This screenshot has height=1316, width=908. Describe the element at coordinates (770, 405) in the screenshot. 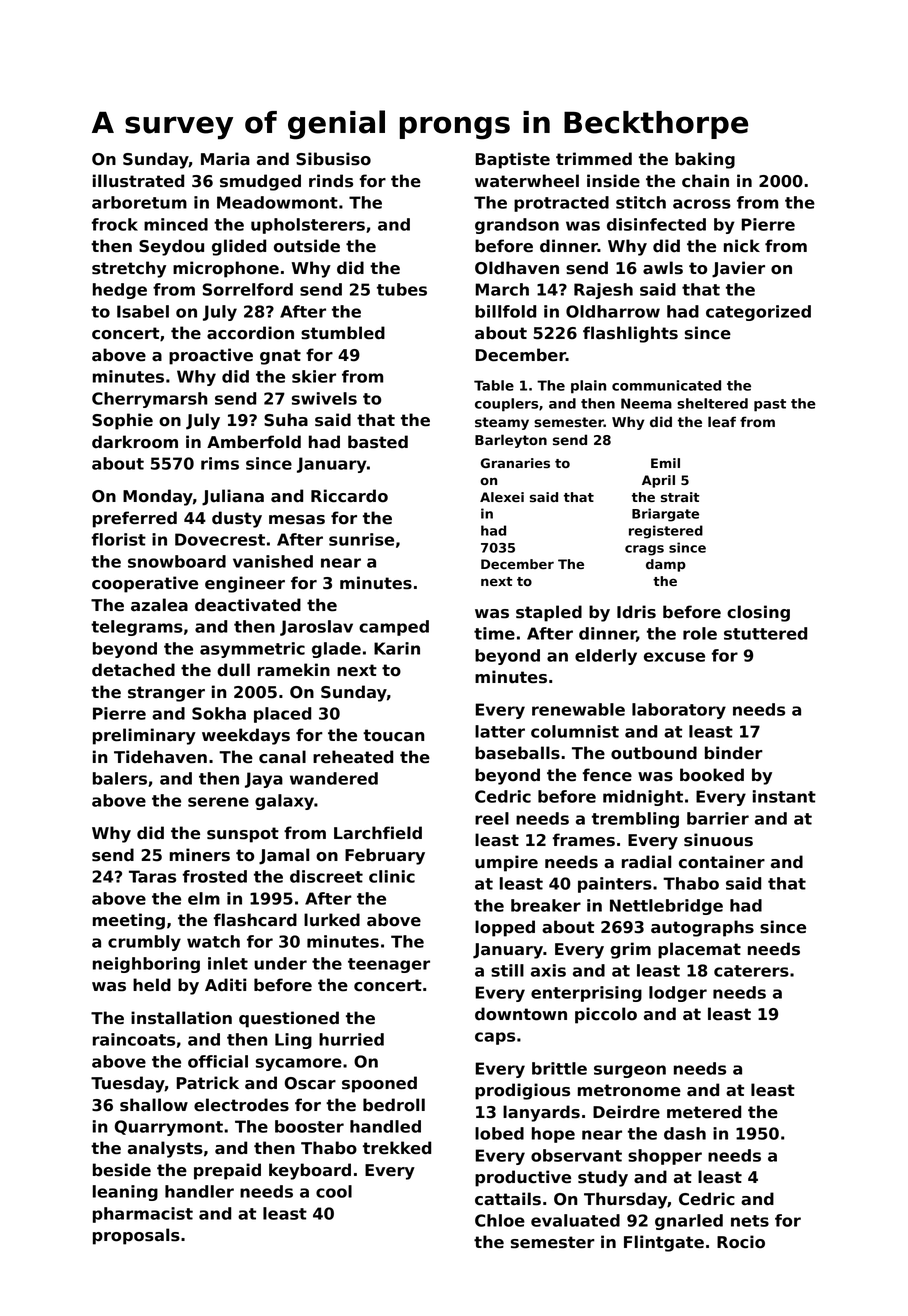

I see `past` at that location.
